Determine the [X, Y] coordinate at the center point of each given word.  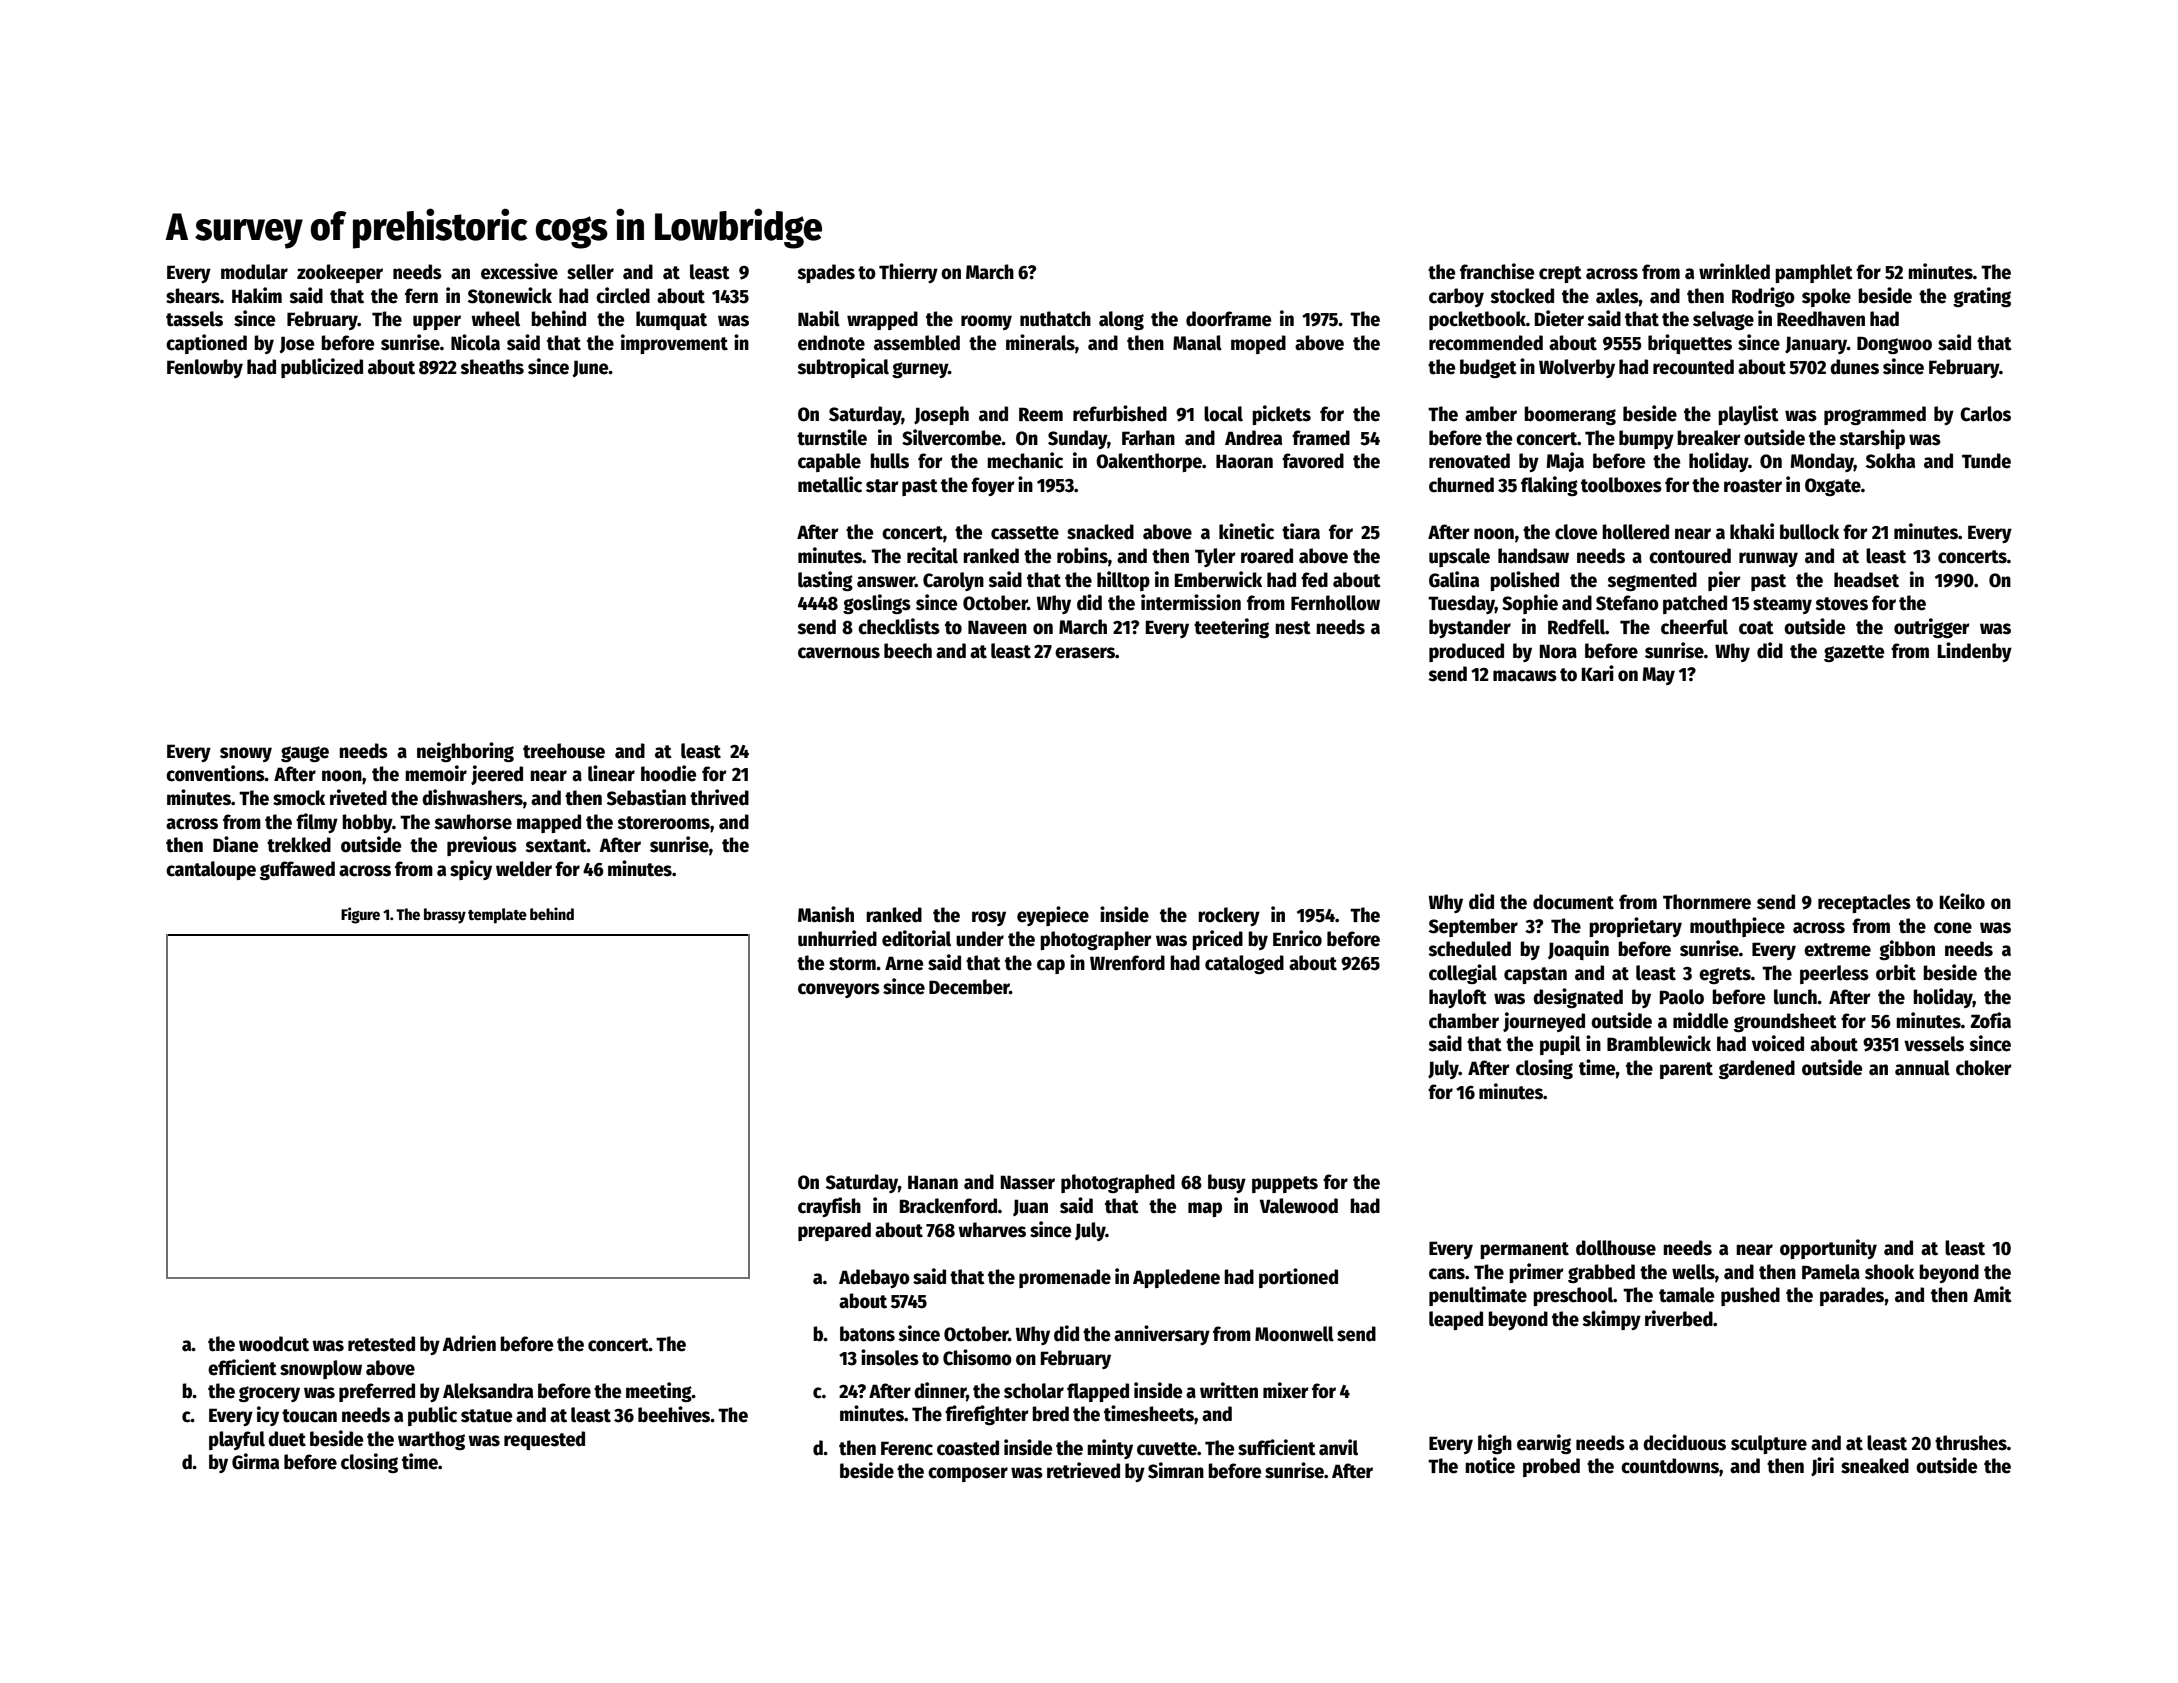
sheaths [492, 367]
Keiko [1962, 901]
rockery [1229, 916]
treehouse [564, 751]
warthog [431, 1440]
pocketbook [1477, 320]
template [497, 916]
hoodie [668, 773]
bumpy [1646, 439]
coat [1756, 628]
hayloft [1458, 998]
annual [1922, 1068]
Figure [360, 915]
